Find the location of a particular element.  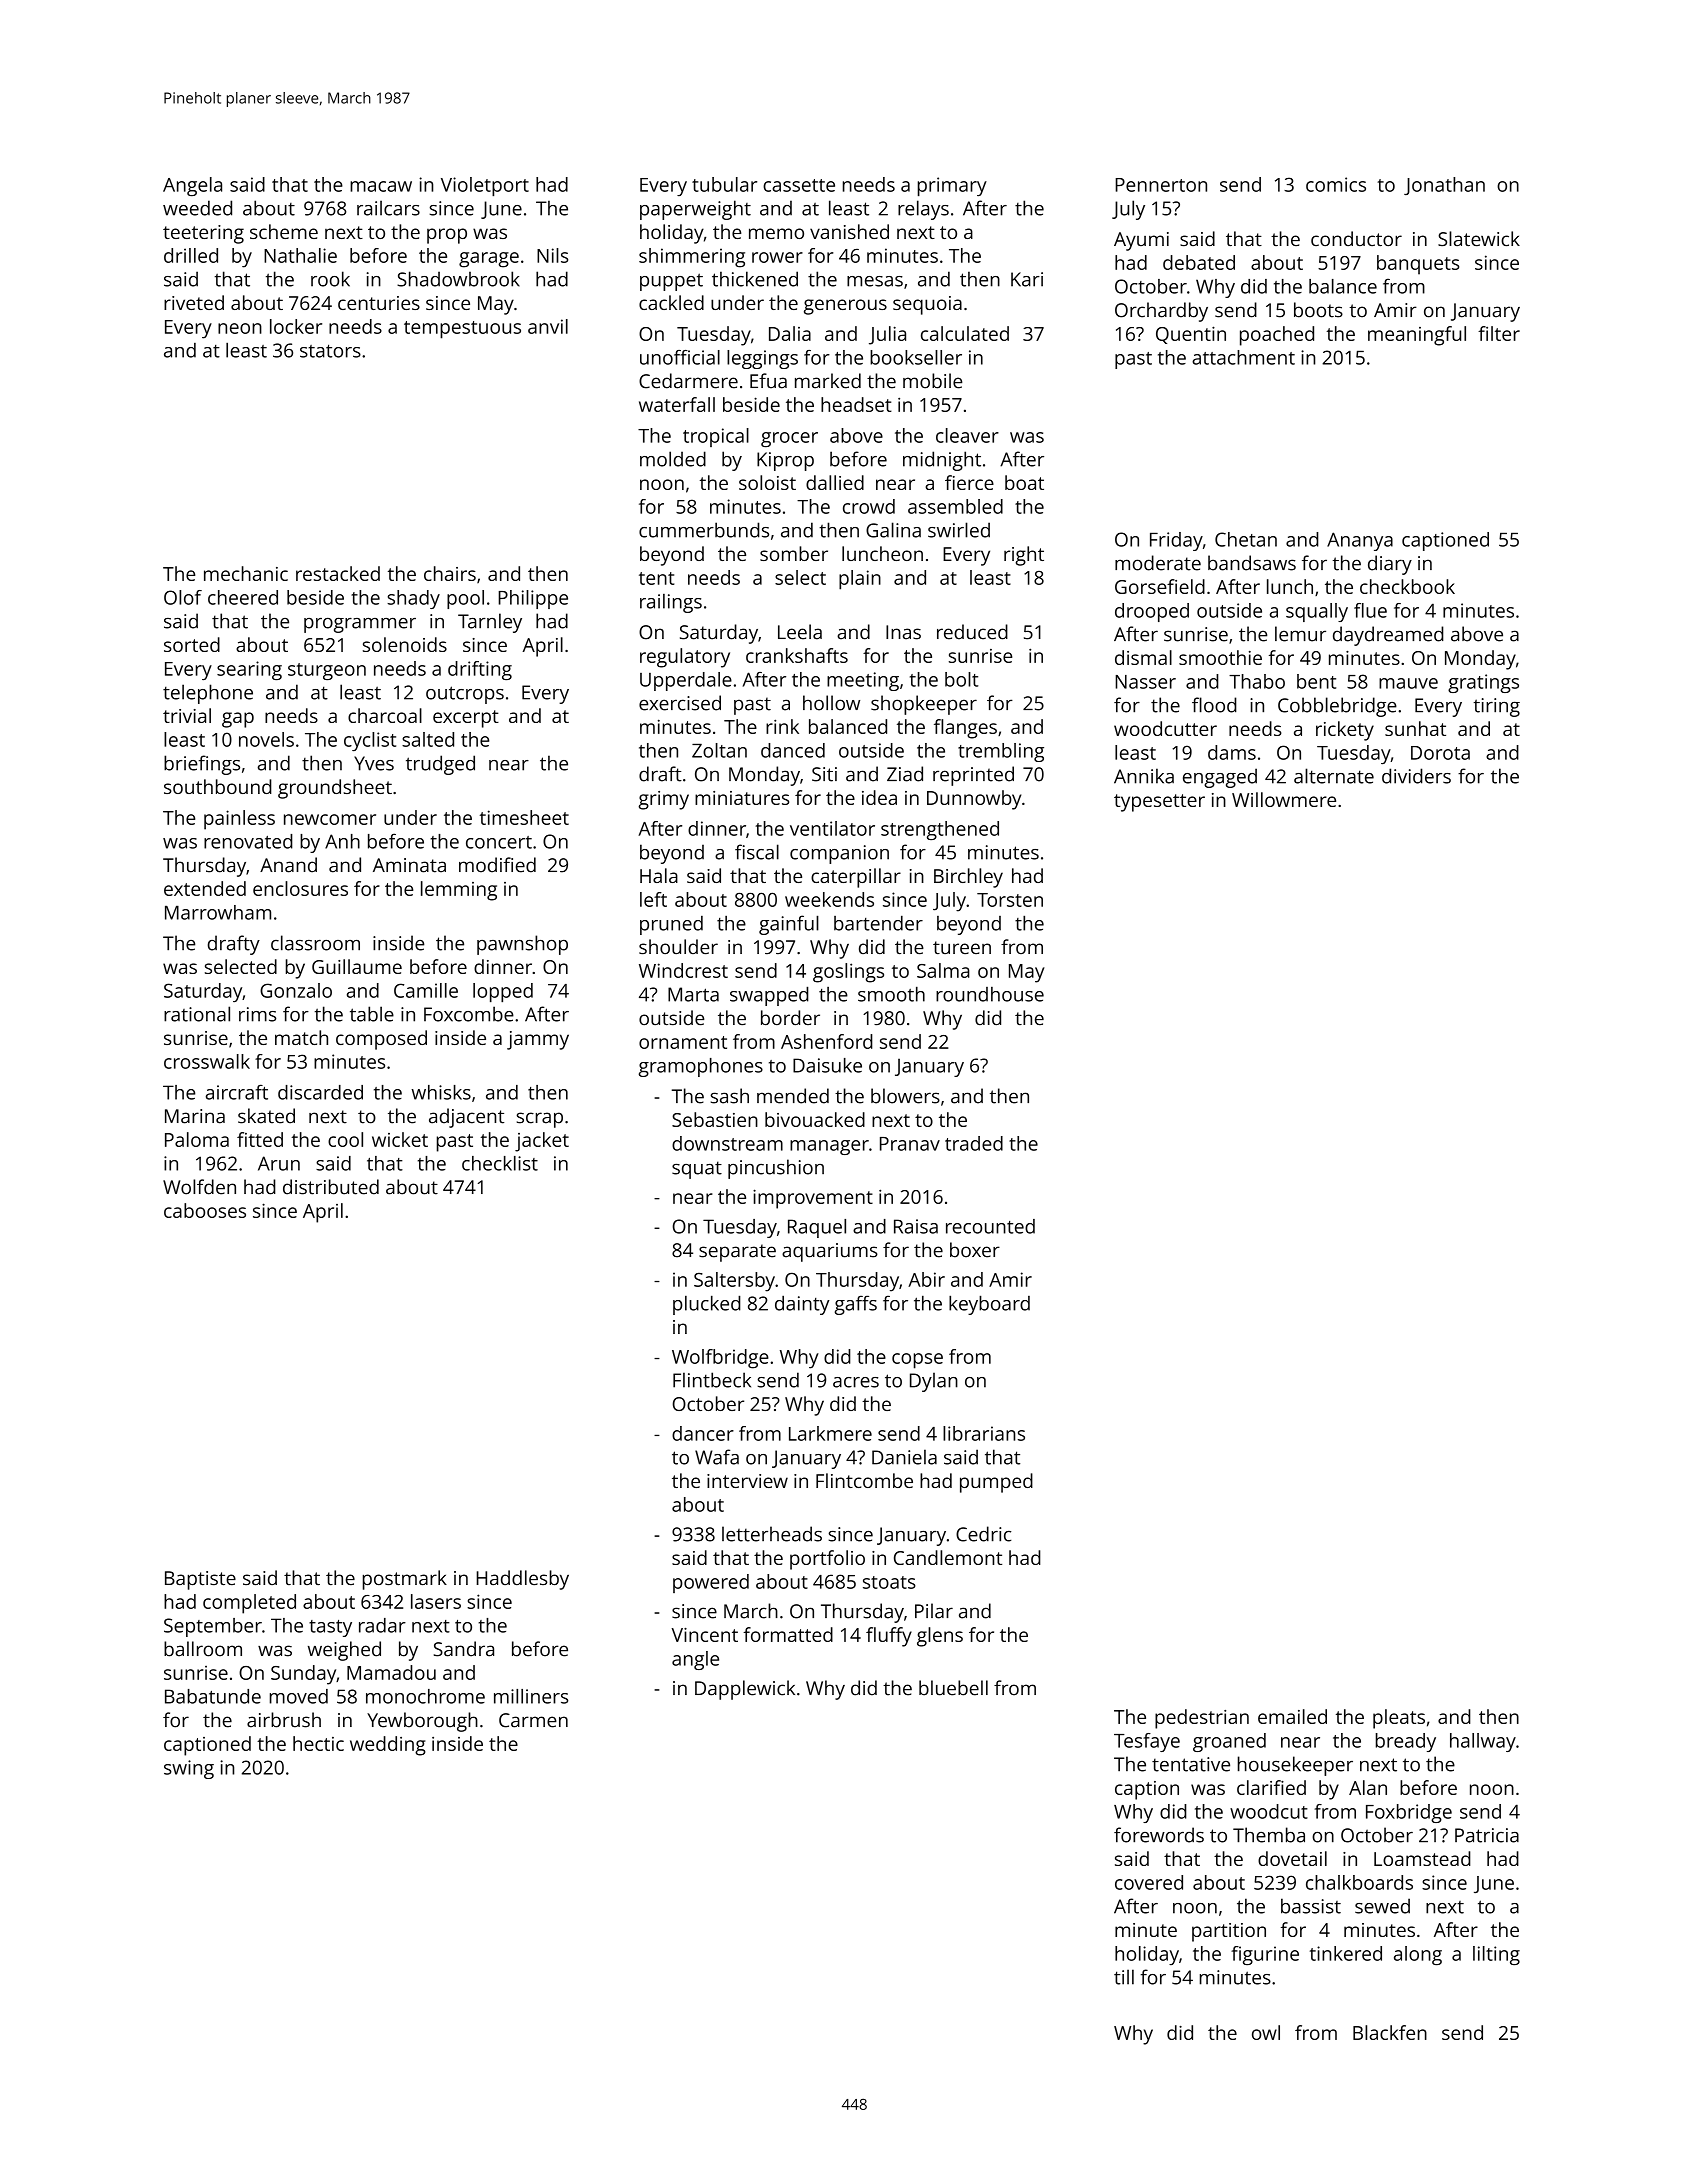

postmark is located at coordinates (405, 1580).
